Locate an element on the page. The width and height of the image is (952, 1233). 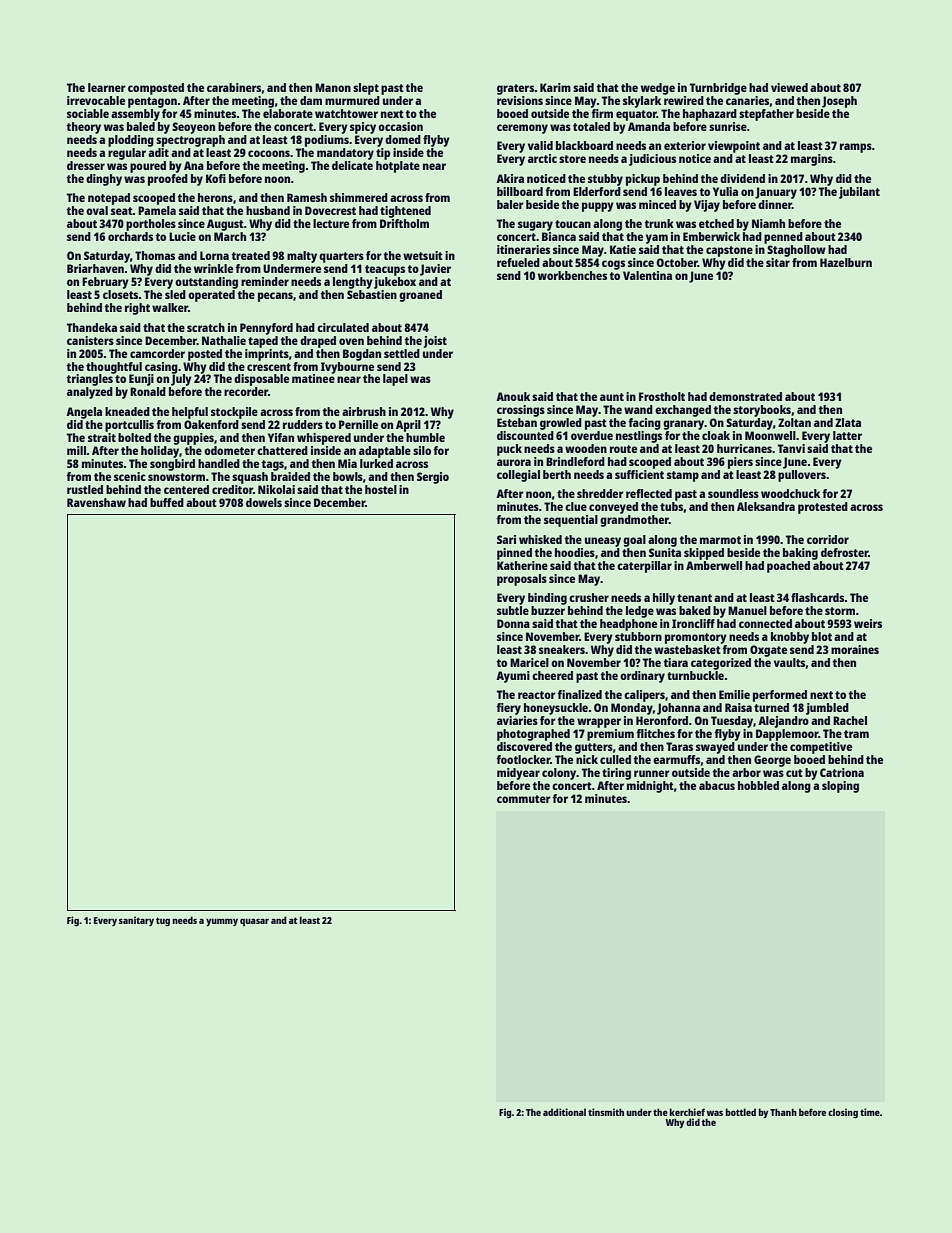
sloping is located at coordinates (840, 787).
